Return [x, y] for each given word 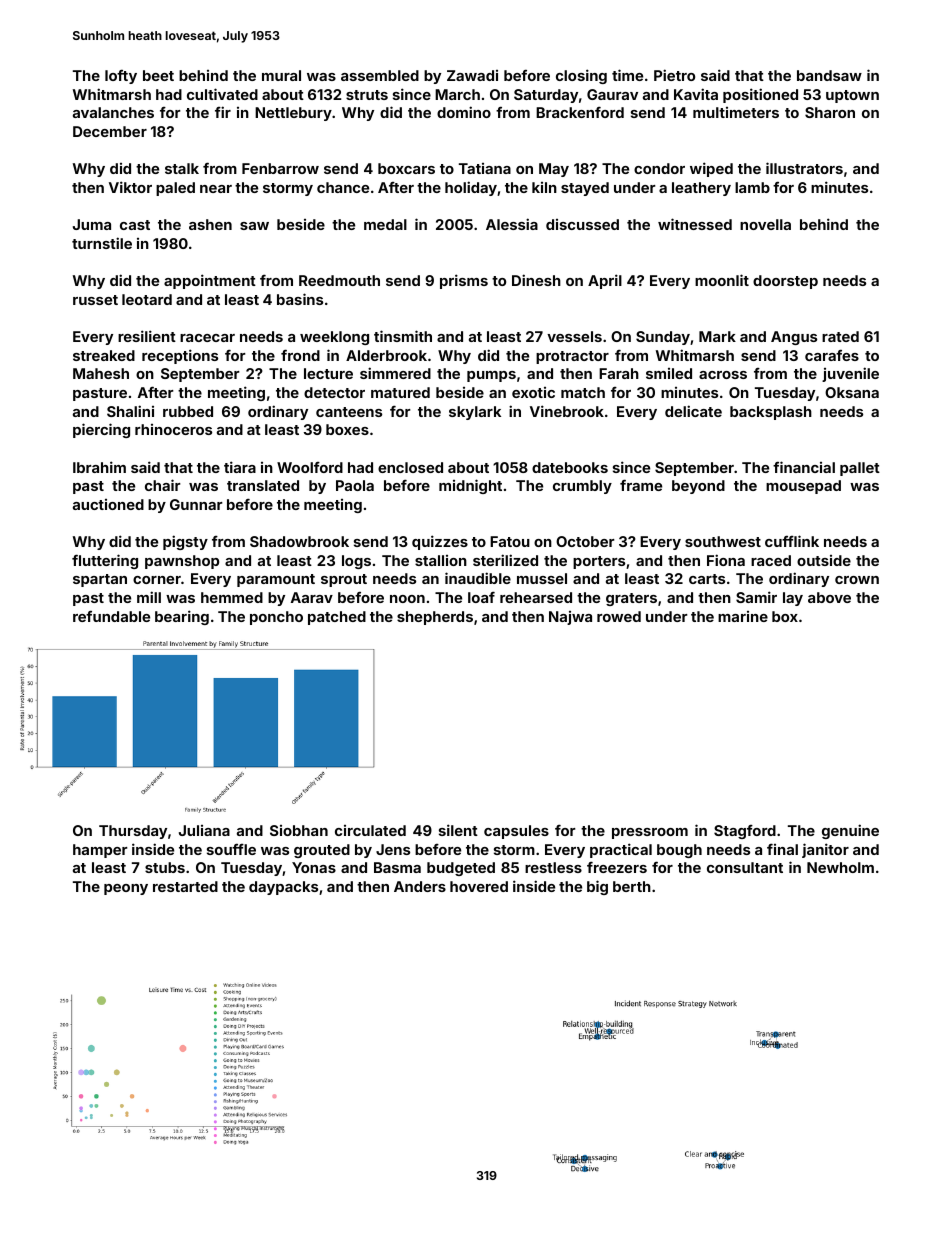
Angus [794, 338]
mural [281, 75]
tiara [240, 467]
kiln [544, 187]
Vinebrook [567, 411]
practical [621, 850]
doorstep [785, 282]
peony [126, 889]
